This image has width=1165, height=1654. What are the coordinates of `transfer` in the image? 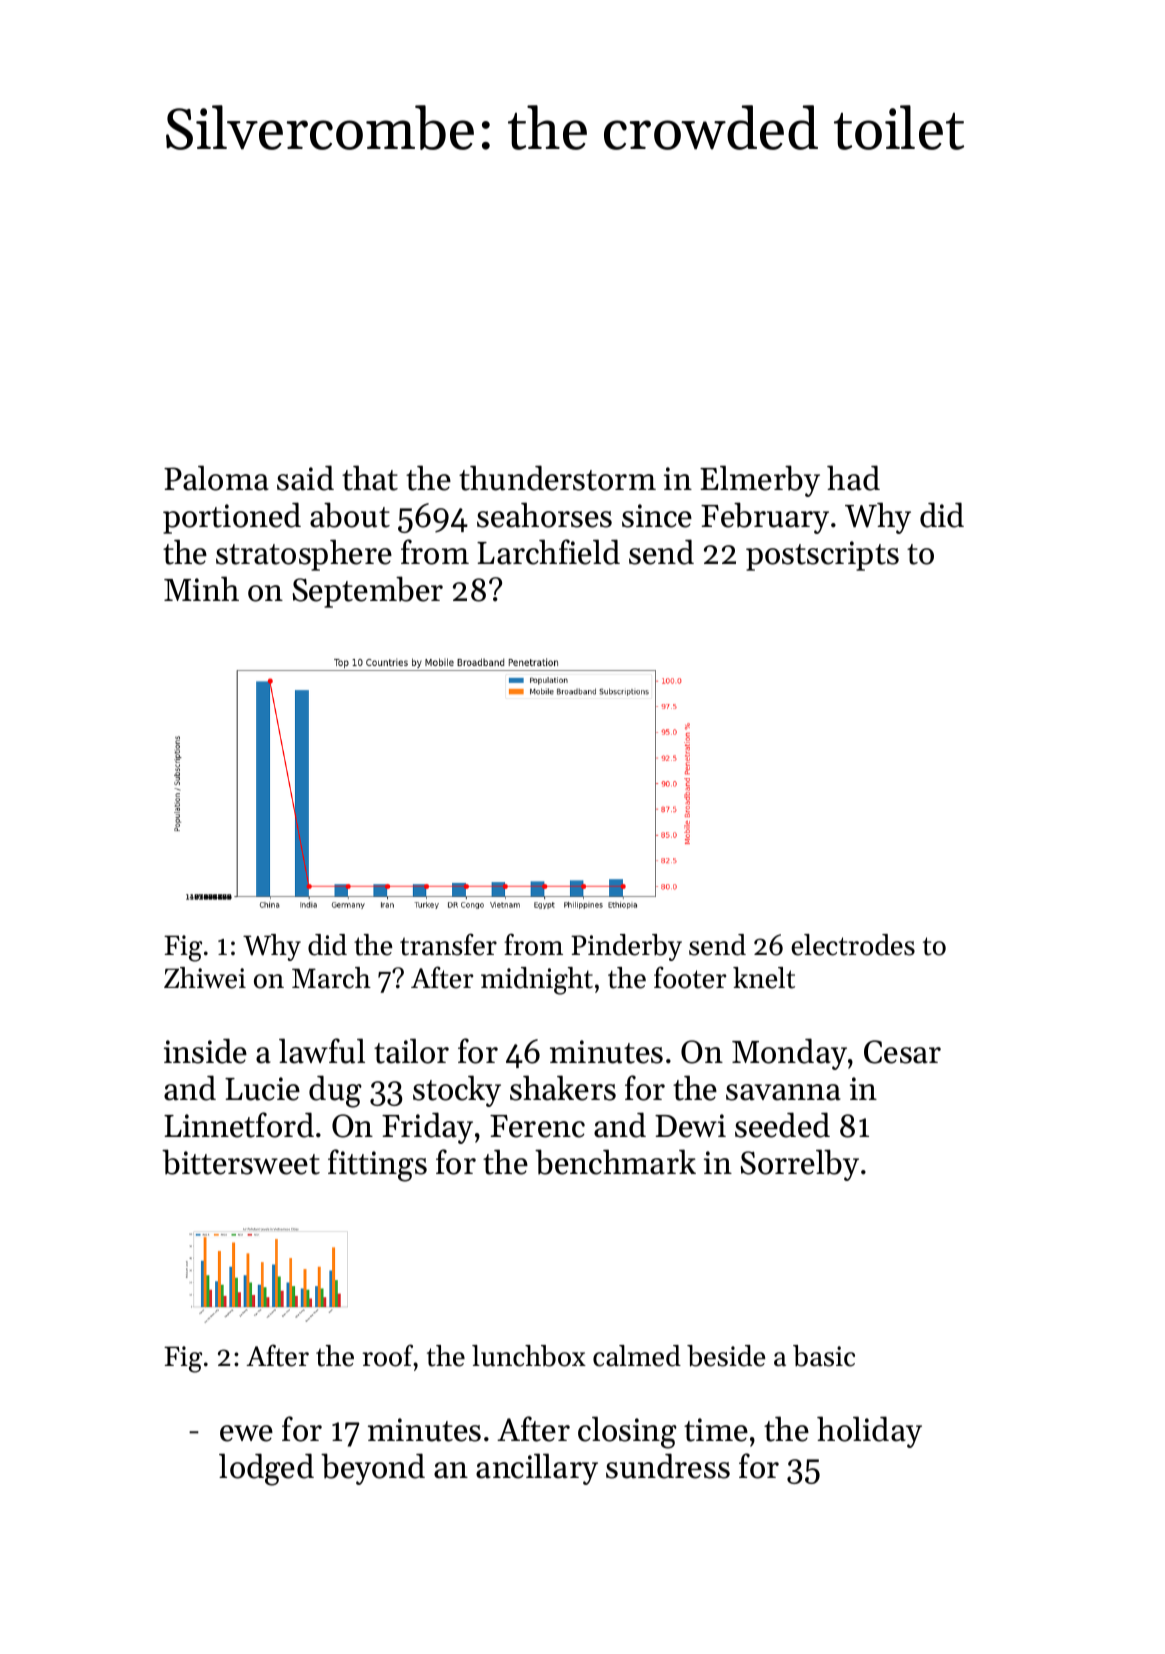 It's located at (448, 944).
